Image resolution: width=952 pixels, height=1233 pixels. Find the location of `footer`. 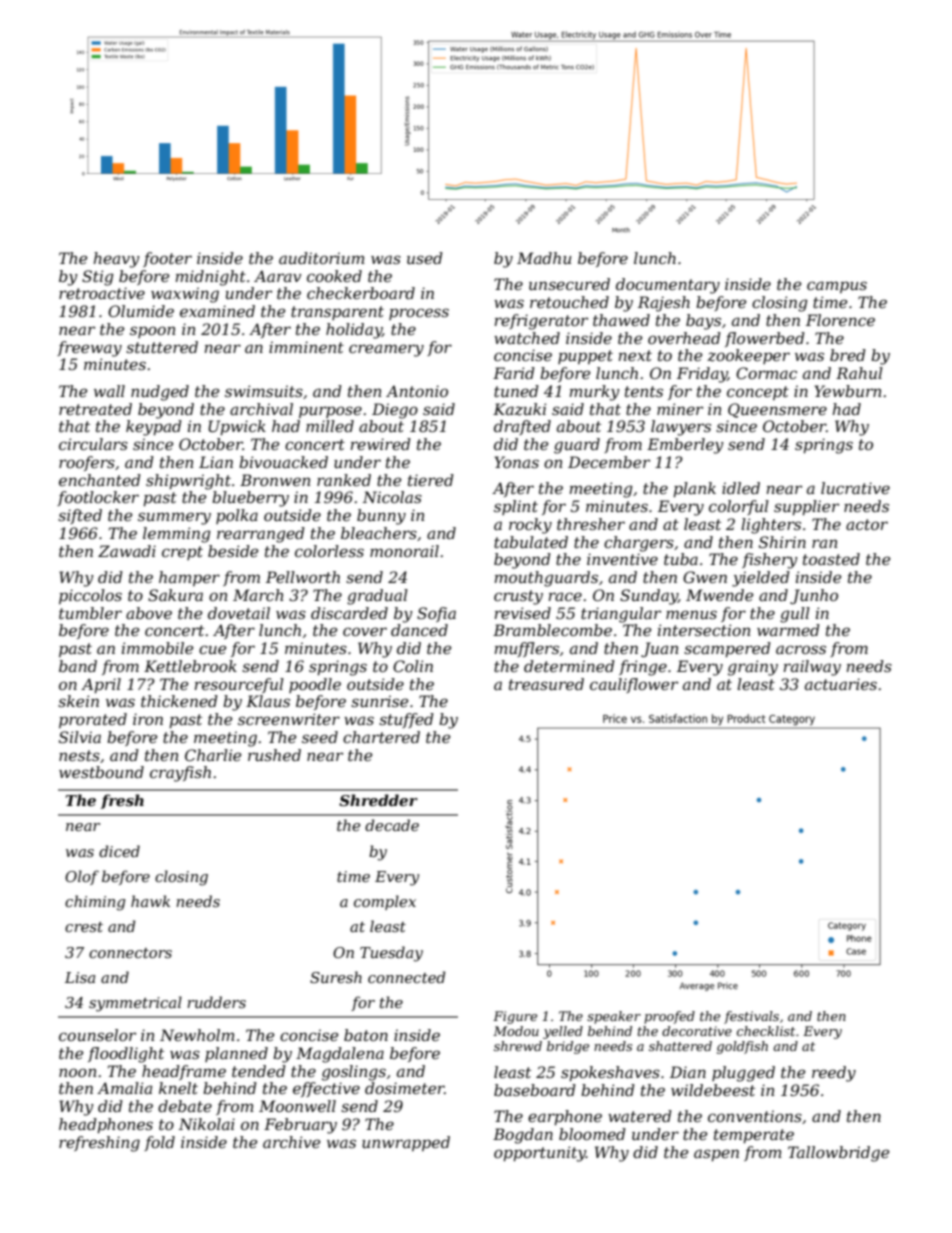

footer is located at coordinates (167, 259).
